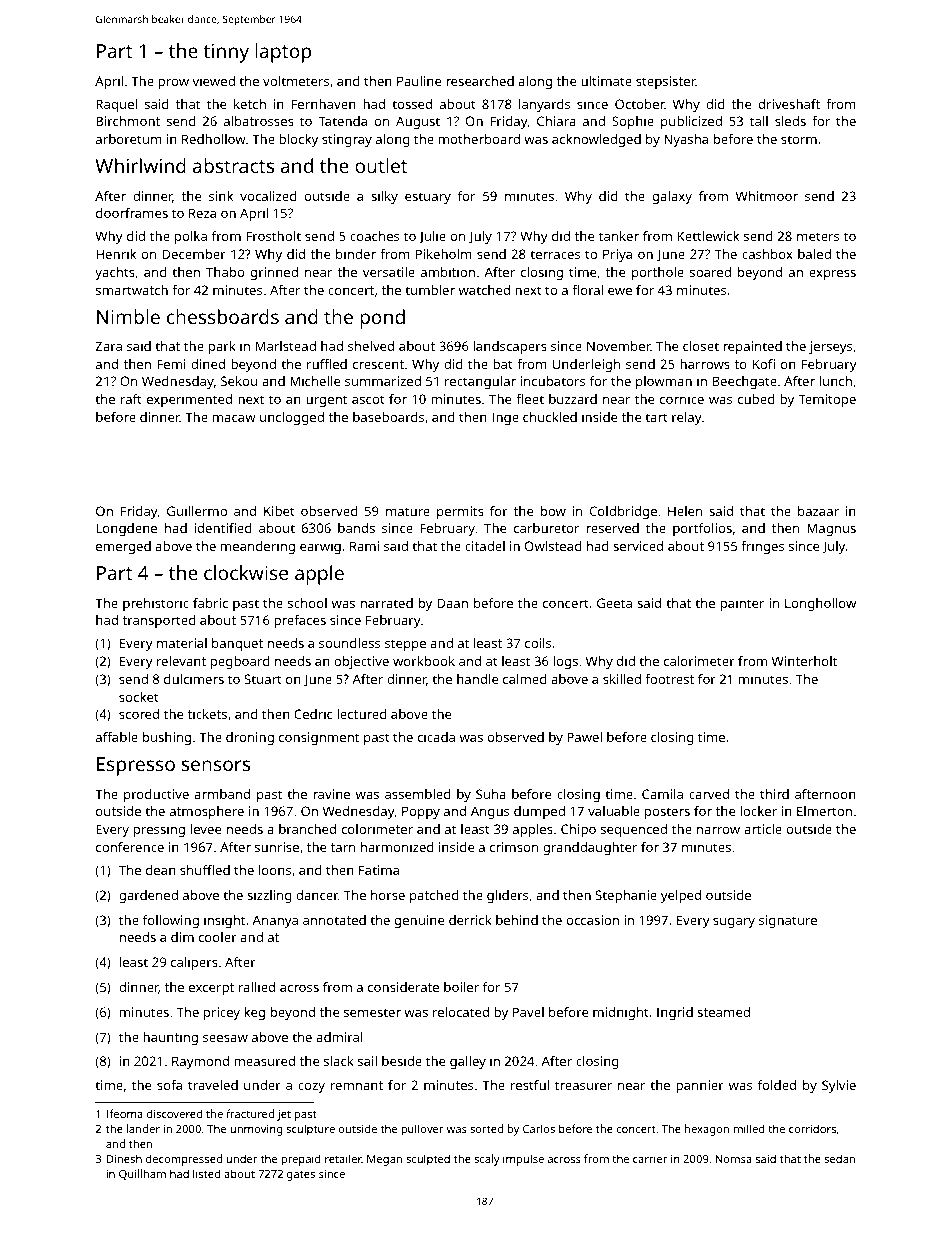  Describe the element at coordinates (804, 661) in the screenshot. I see `Winterholt` at that location.
